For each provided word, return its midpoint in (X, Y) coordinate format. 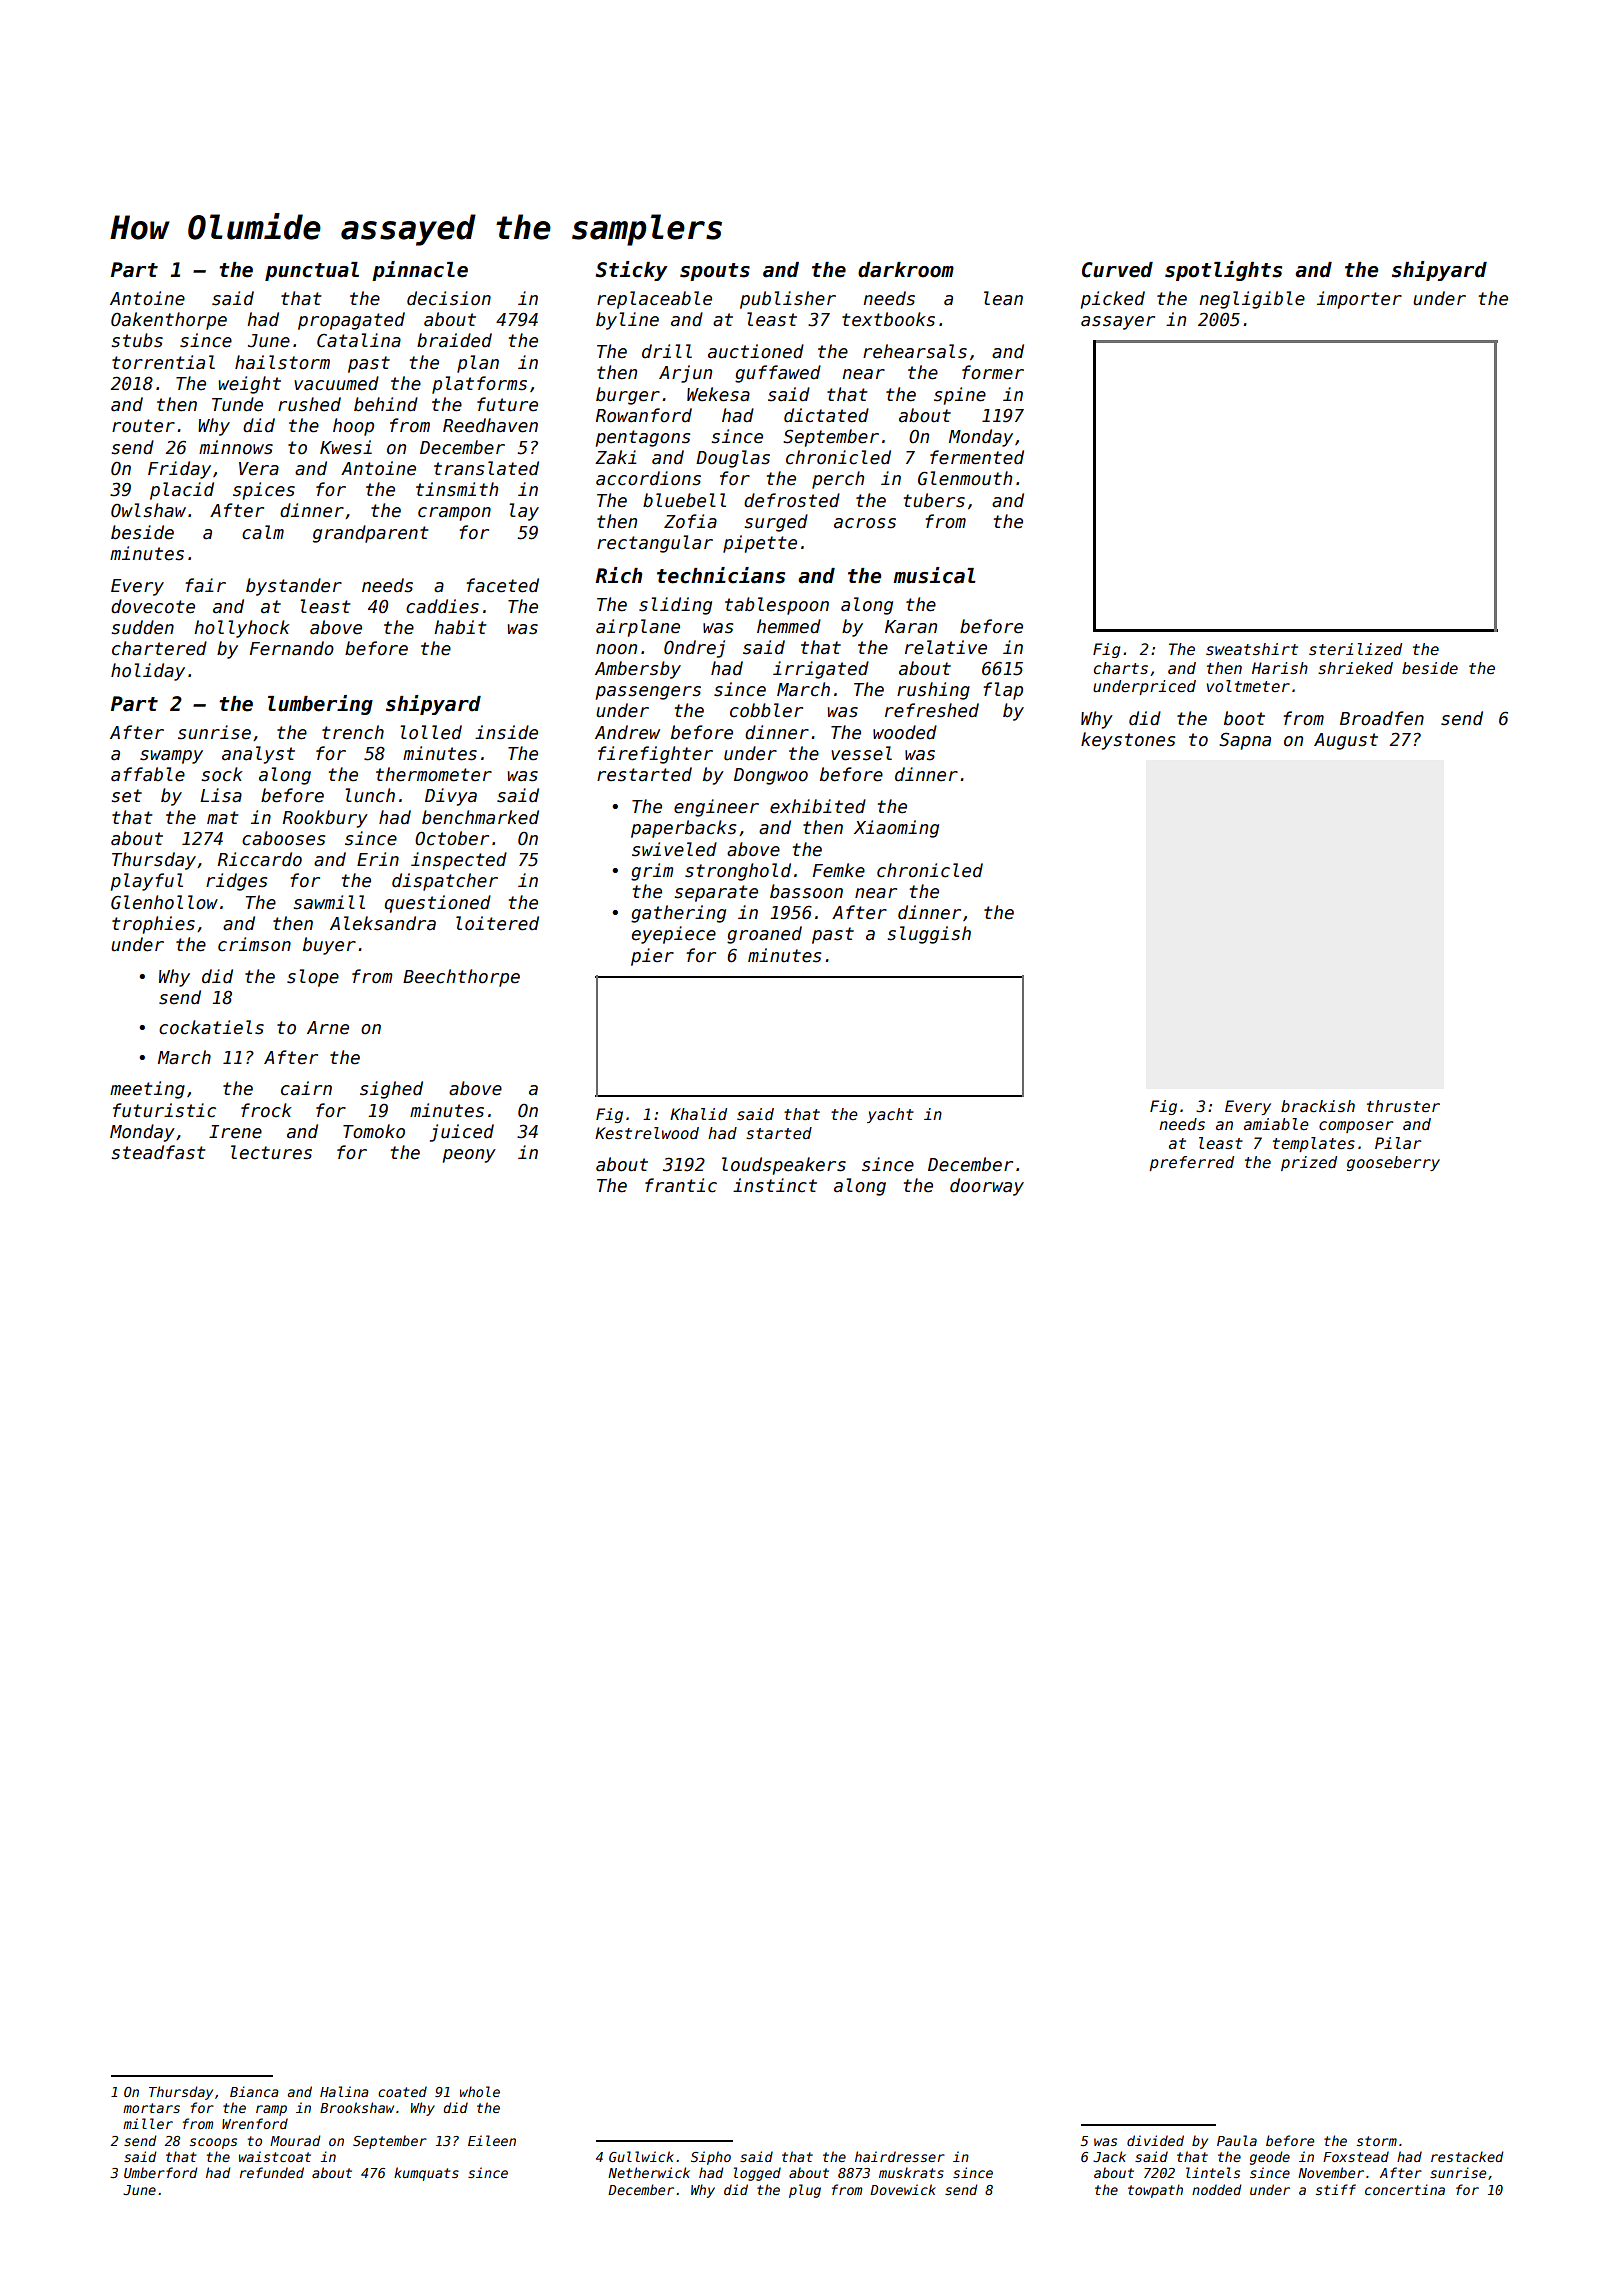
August (1346, 741)
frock (266, 1110)
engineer (716, 808)
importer (1359, 300)
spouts (715, 272)
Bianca (254, 2091)
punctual (312, 271)
